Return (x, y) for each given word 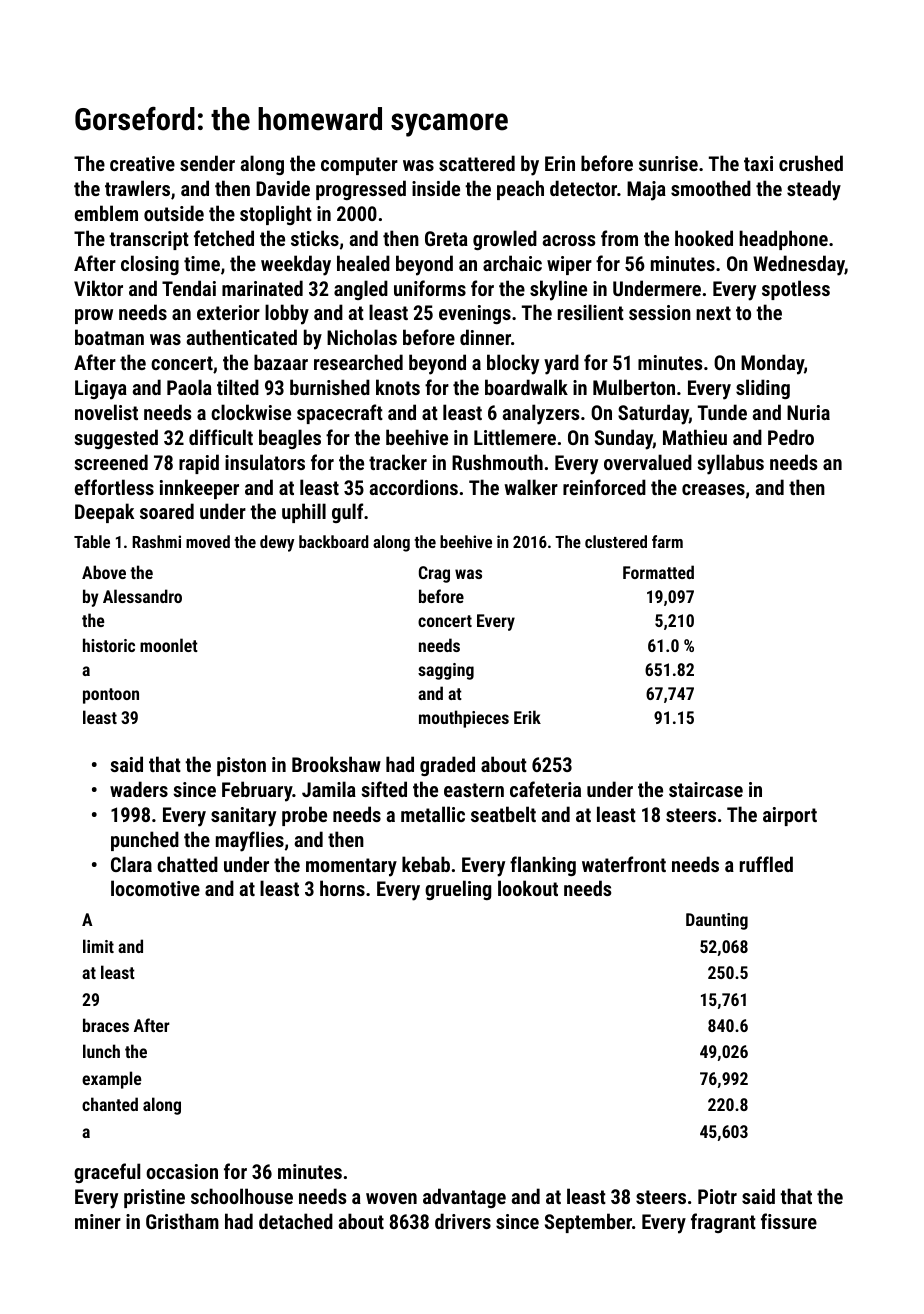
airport (790, 816)
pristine (154, 1198)
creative (142, 163)
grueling (458, 890)
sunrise (668, 163)
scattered (477, 163)
